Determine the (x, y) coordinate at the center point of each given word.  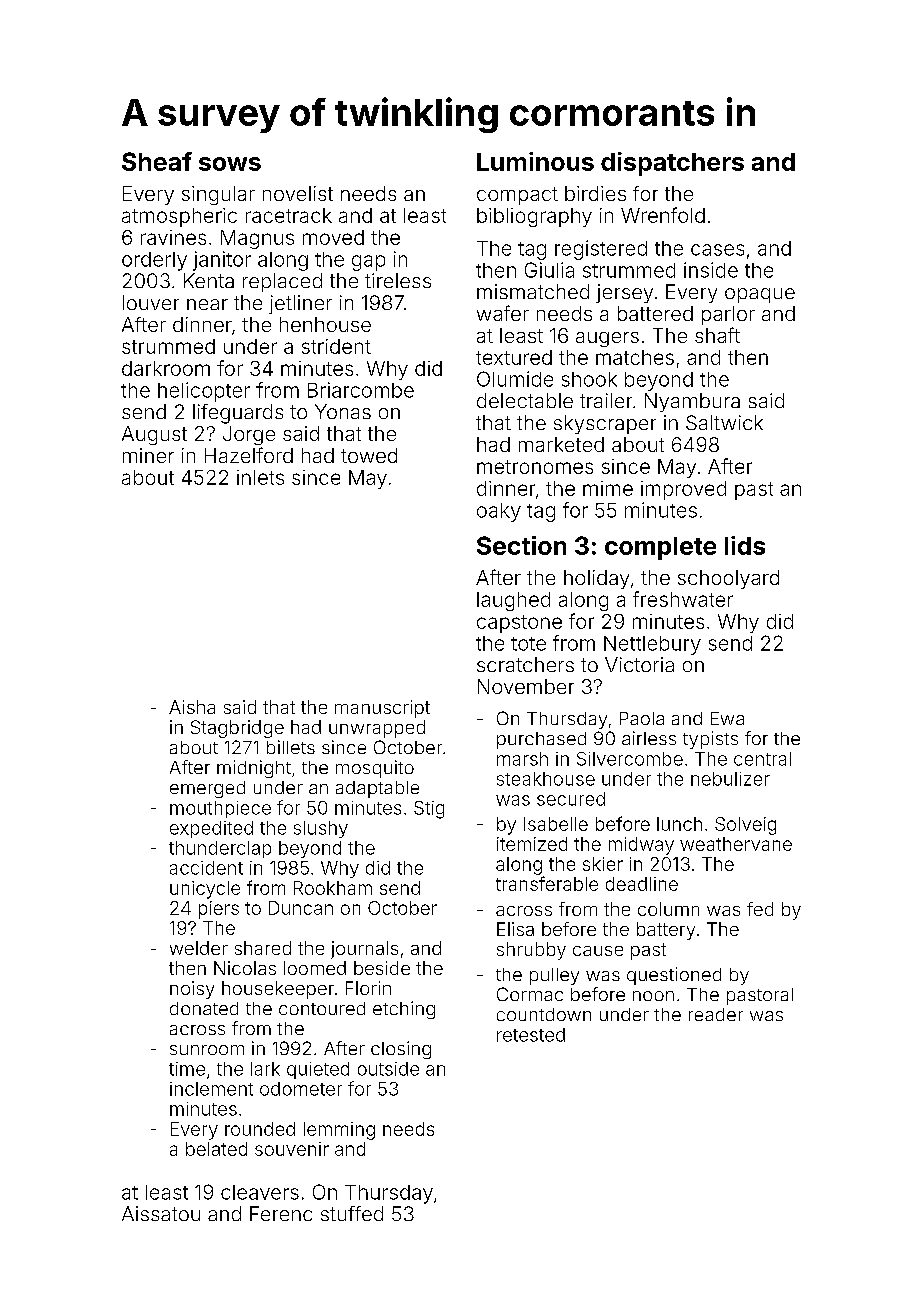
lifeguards (238, 414)
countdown (544, 1014)
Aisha (192, 707)
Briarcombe (361, 390)
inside (711, 270)
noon (653, 996)
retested (531, 1035)
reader (716, 1014)
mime (608, 488)
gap (368, 263)
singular (218, 195)
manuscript (382, 709)
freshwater (683, 599)
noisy (192, 990)
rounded (260, 1129)
